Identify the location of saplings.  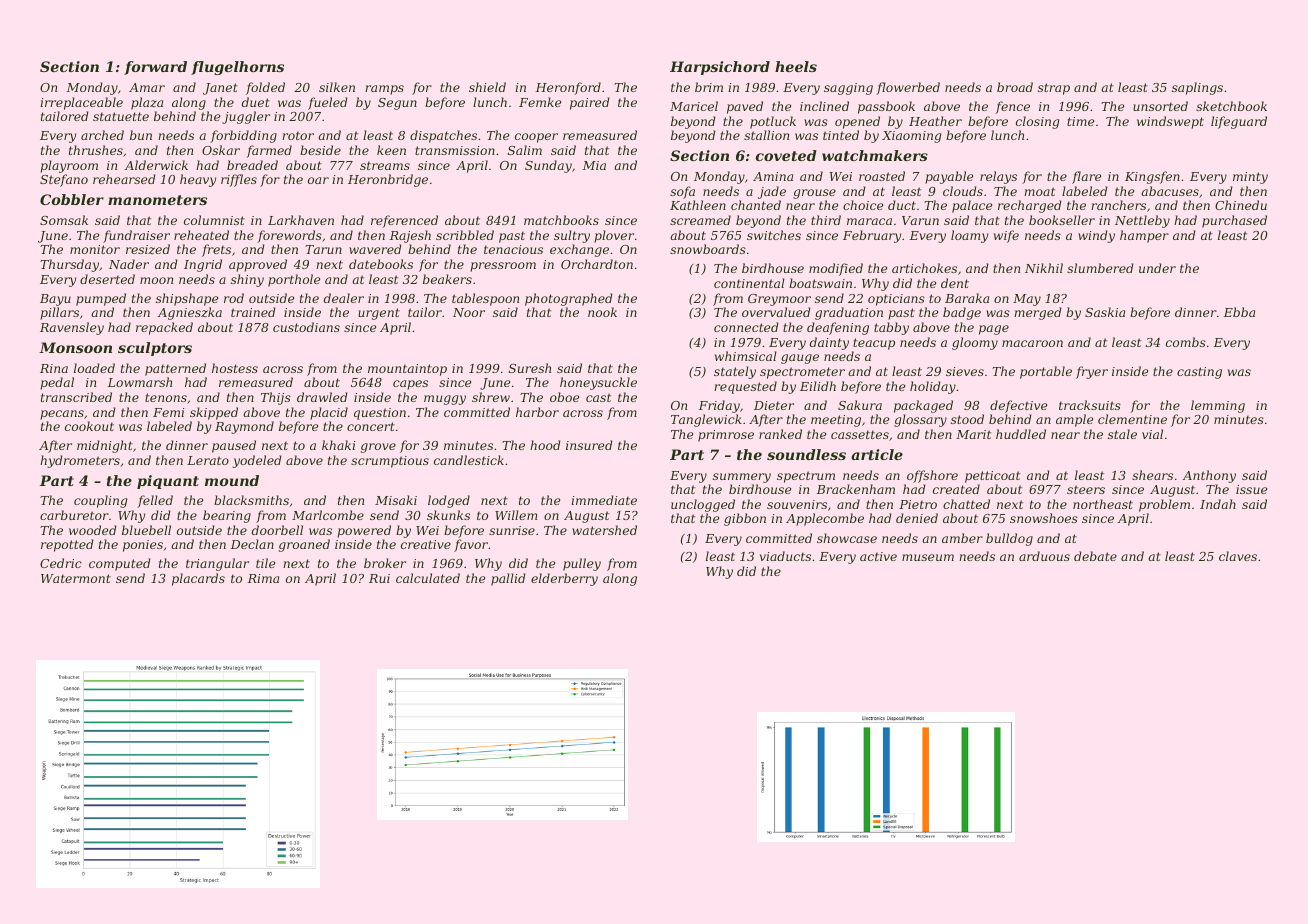
(1197, 88).
